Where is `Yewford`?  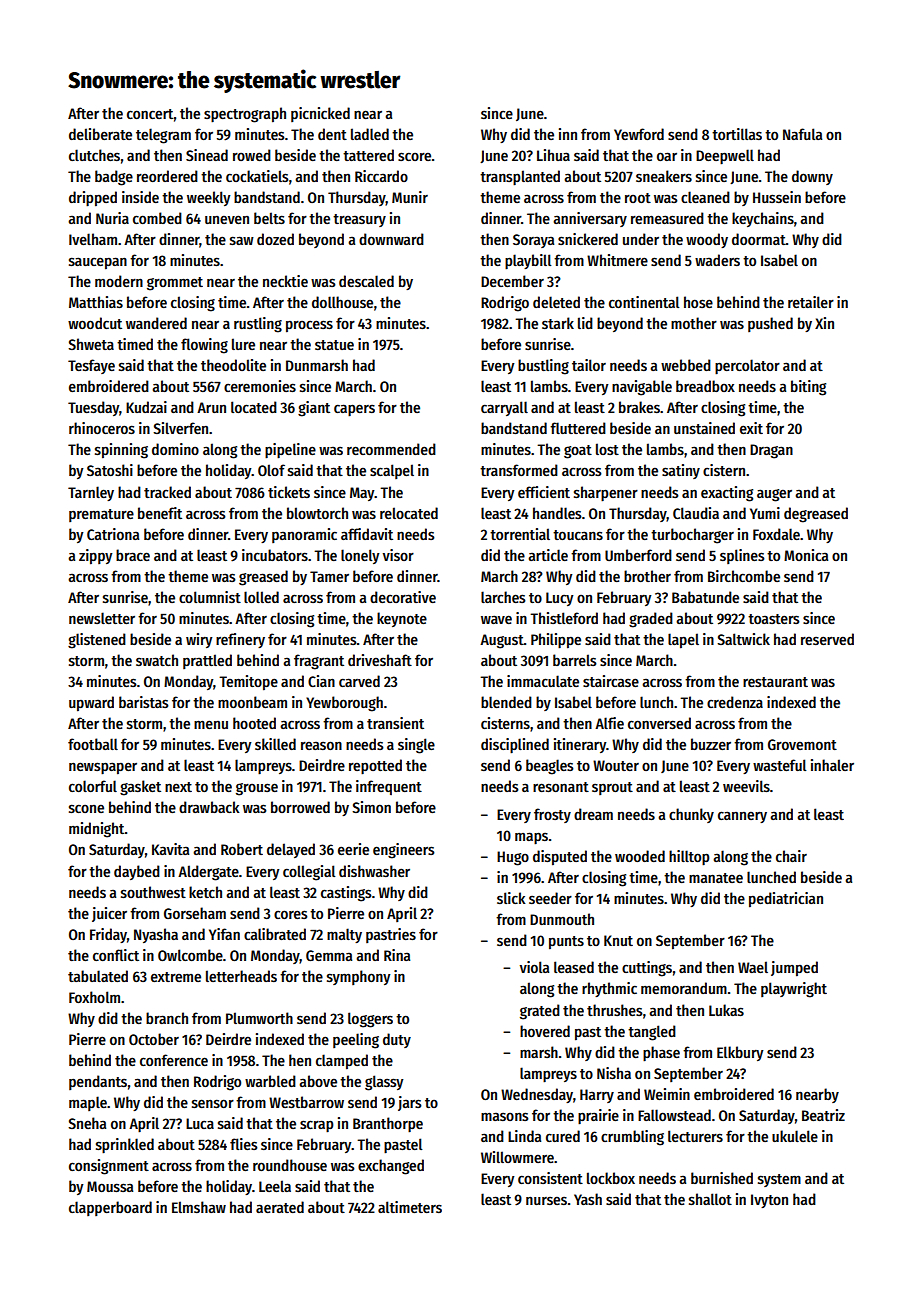
Yewford is located at coordinates (639, 134).
